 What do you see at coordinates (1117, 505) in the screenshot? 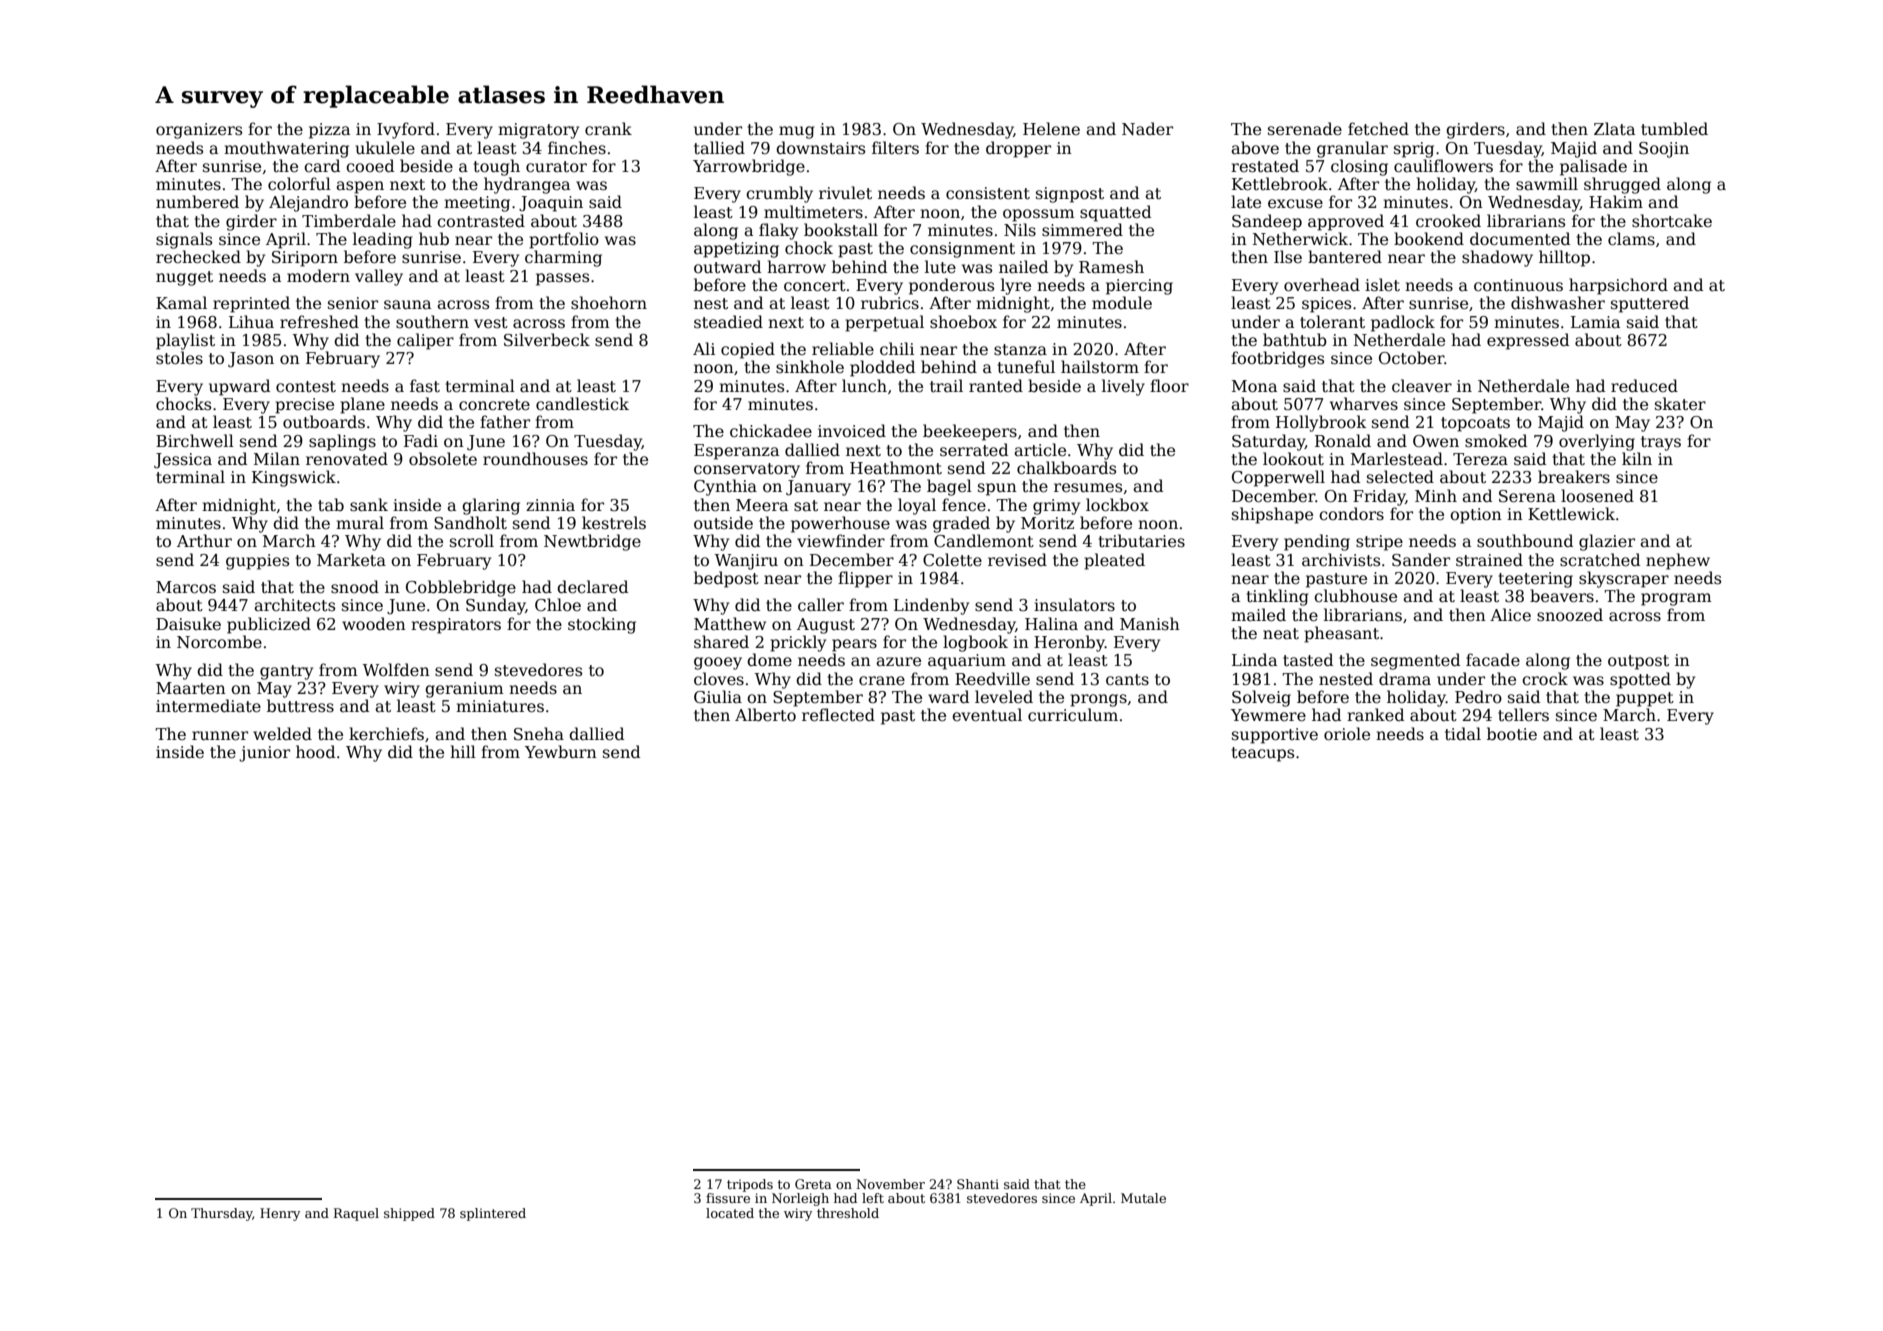
I see `lockbox` at bounding box center [1117, 505].
